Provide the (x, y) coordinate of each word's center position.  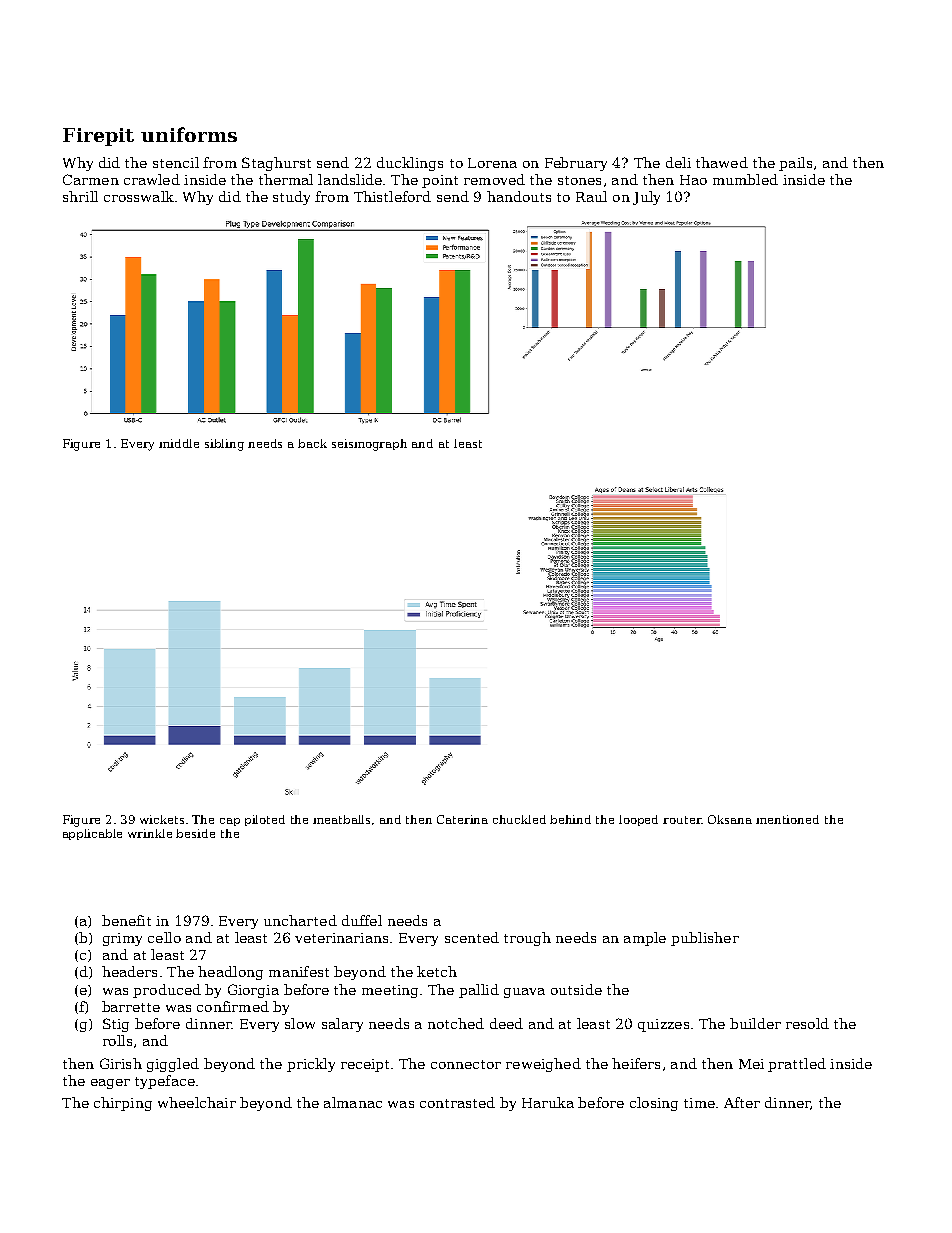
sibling (224, 445)
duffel (362, 920)
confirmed (233, 1006)
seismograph (369, 445)
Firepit (98, 137)
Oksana (730, 819)
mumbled (745, 179)
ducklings (410, 164)
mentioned (787, 819)
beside (195, 833)
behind (570, 819)
